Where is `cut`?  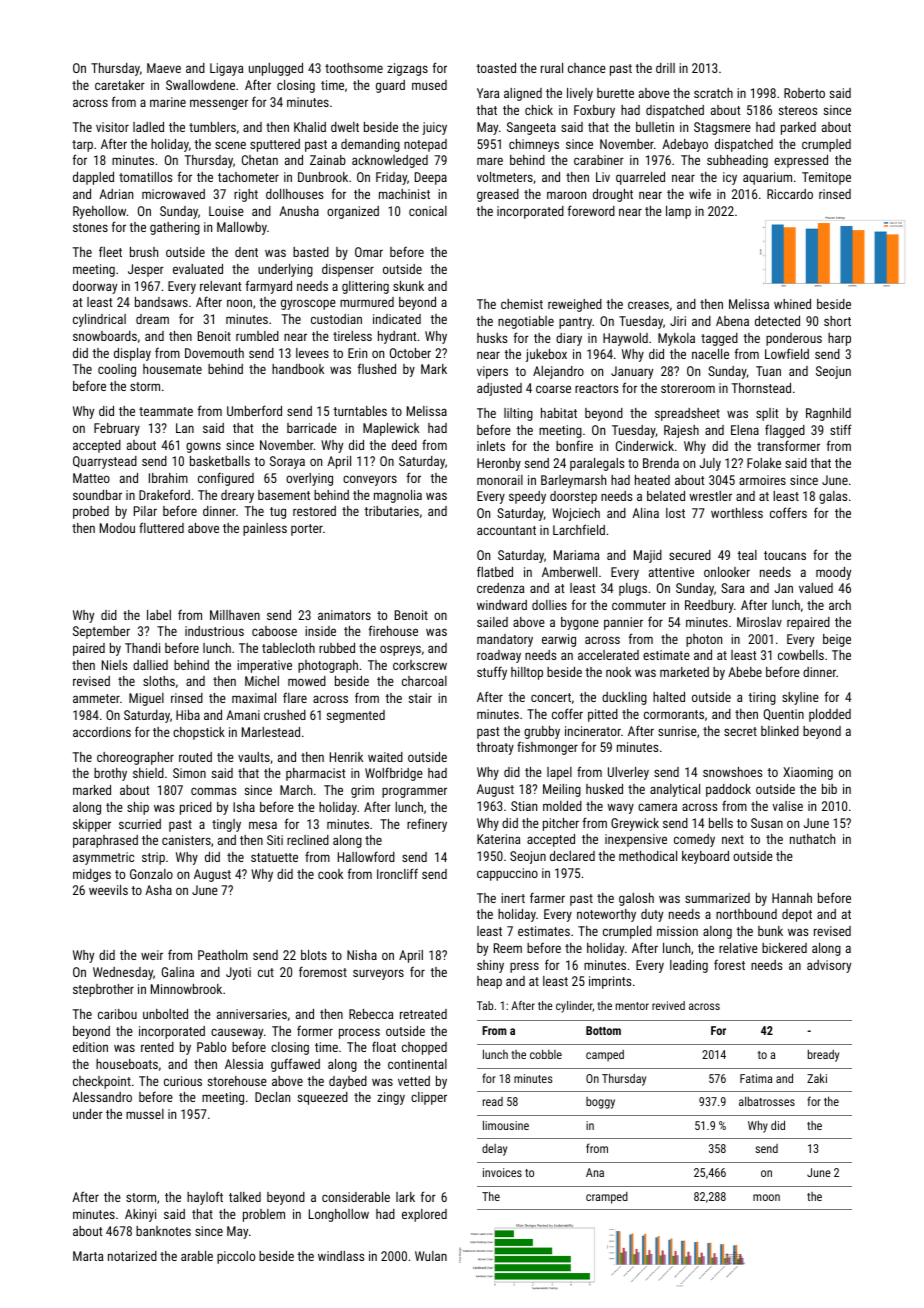
cut is located at coordinates (266, 972).
